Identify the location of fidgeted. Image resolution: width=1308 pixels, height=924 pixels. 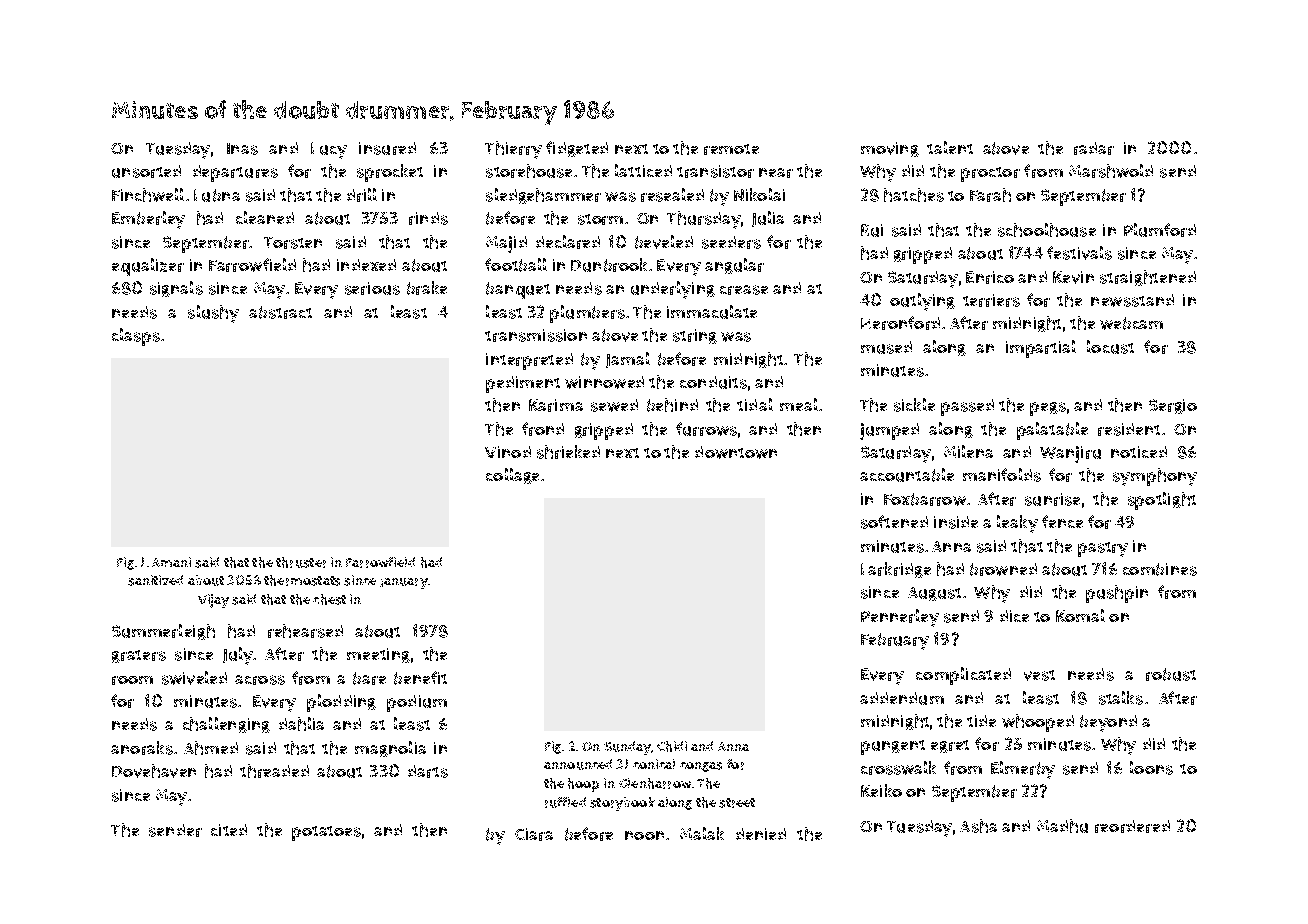
(577, 149).
